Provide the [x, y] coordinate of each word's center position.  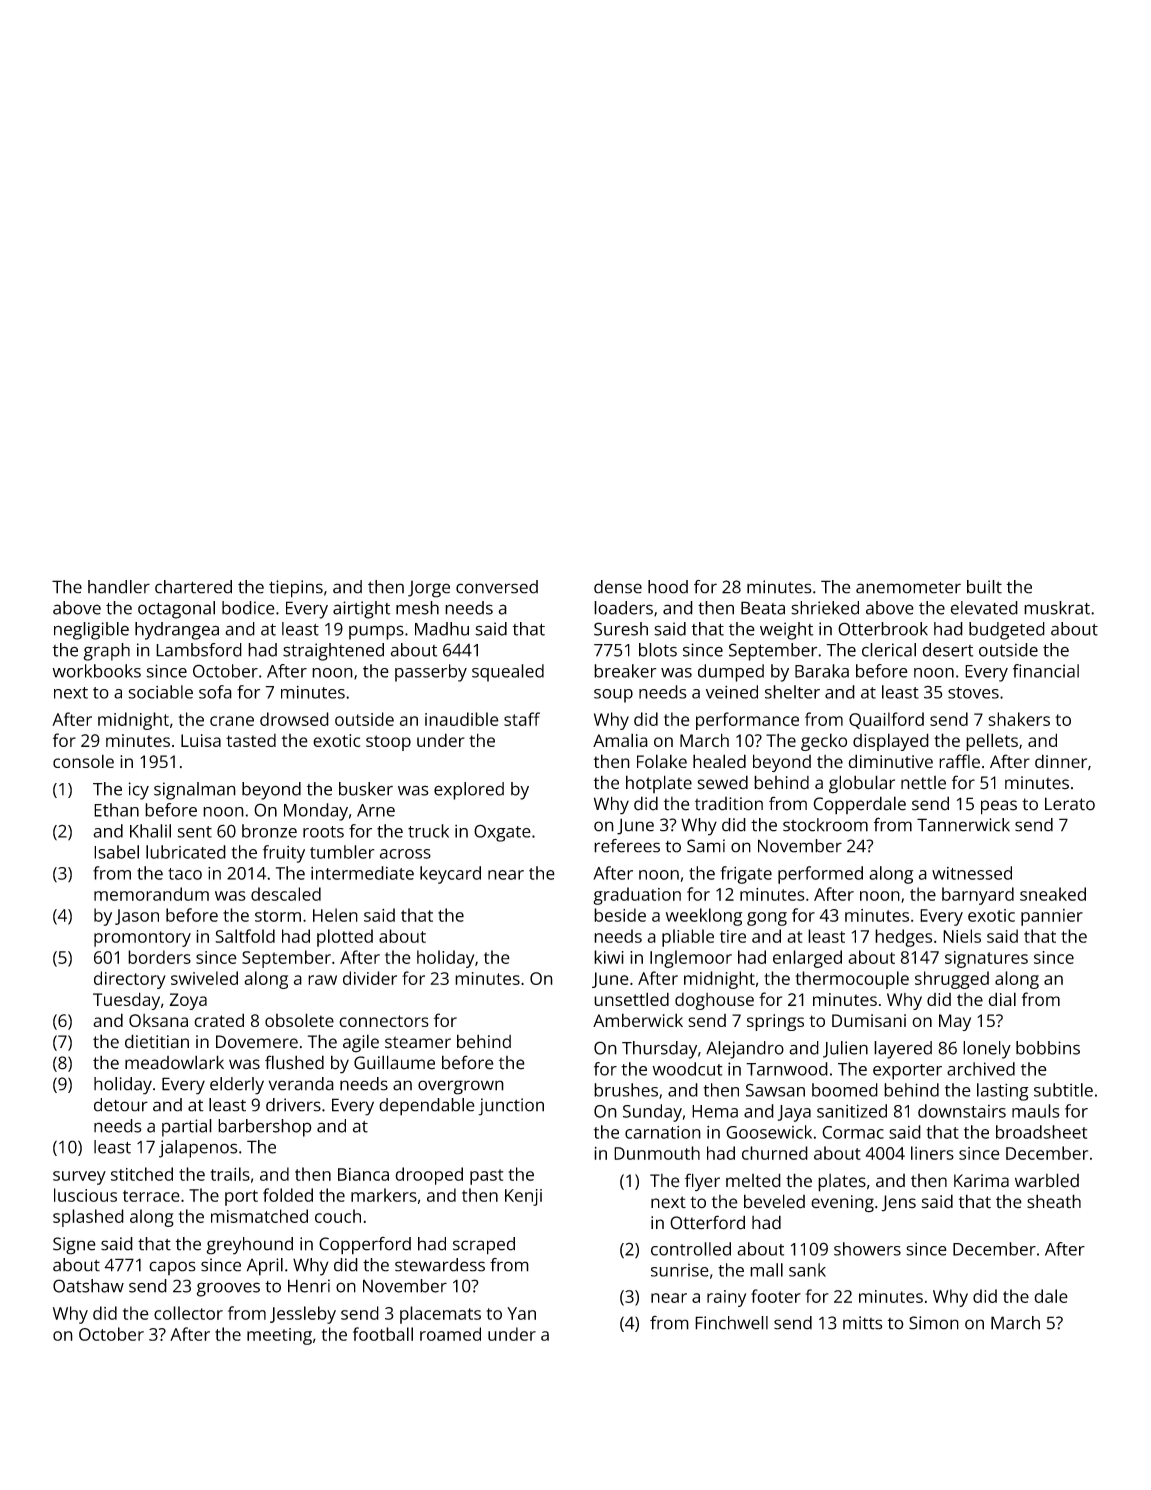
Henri [309, 1286]
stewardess [440, 1265]
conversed [497, 587]
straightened [333, 652]
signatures [986, 959]
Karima [981, 1180]
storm [278, 916]
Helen [335, 915]
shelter [792, 692]
